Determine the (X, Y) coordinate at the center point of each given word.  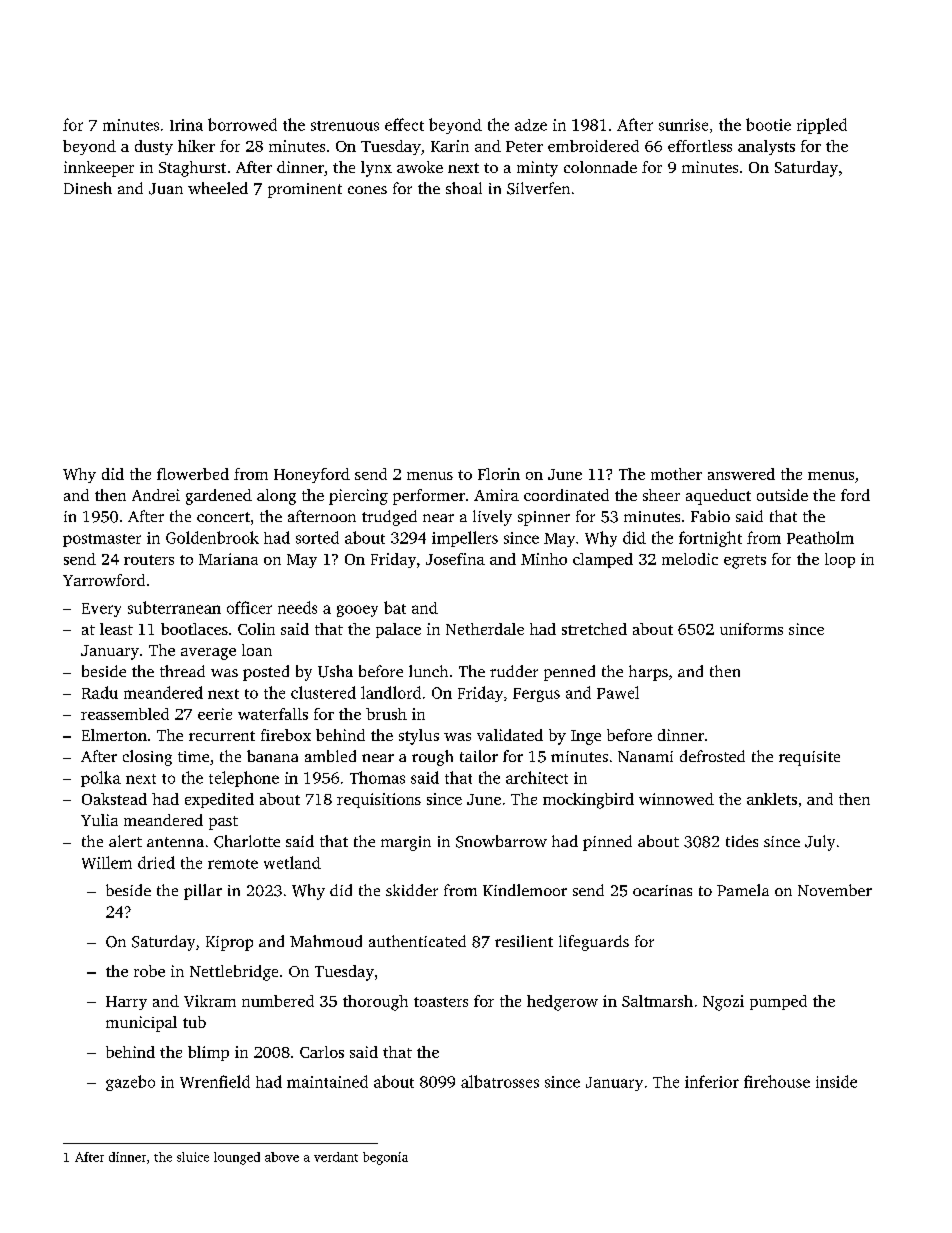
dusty (154, 147)
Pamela (743, 890)
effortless (700, 146)
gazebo (130, 1083)
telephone (244, 779)
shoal (464, 188)
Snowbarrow (501, 841)
